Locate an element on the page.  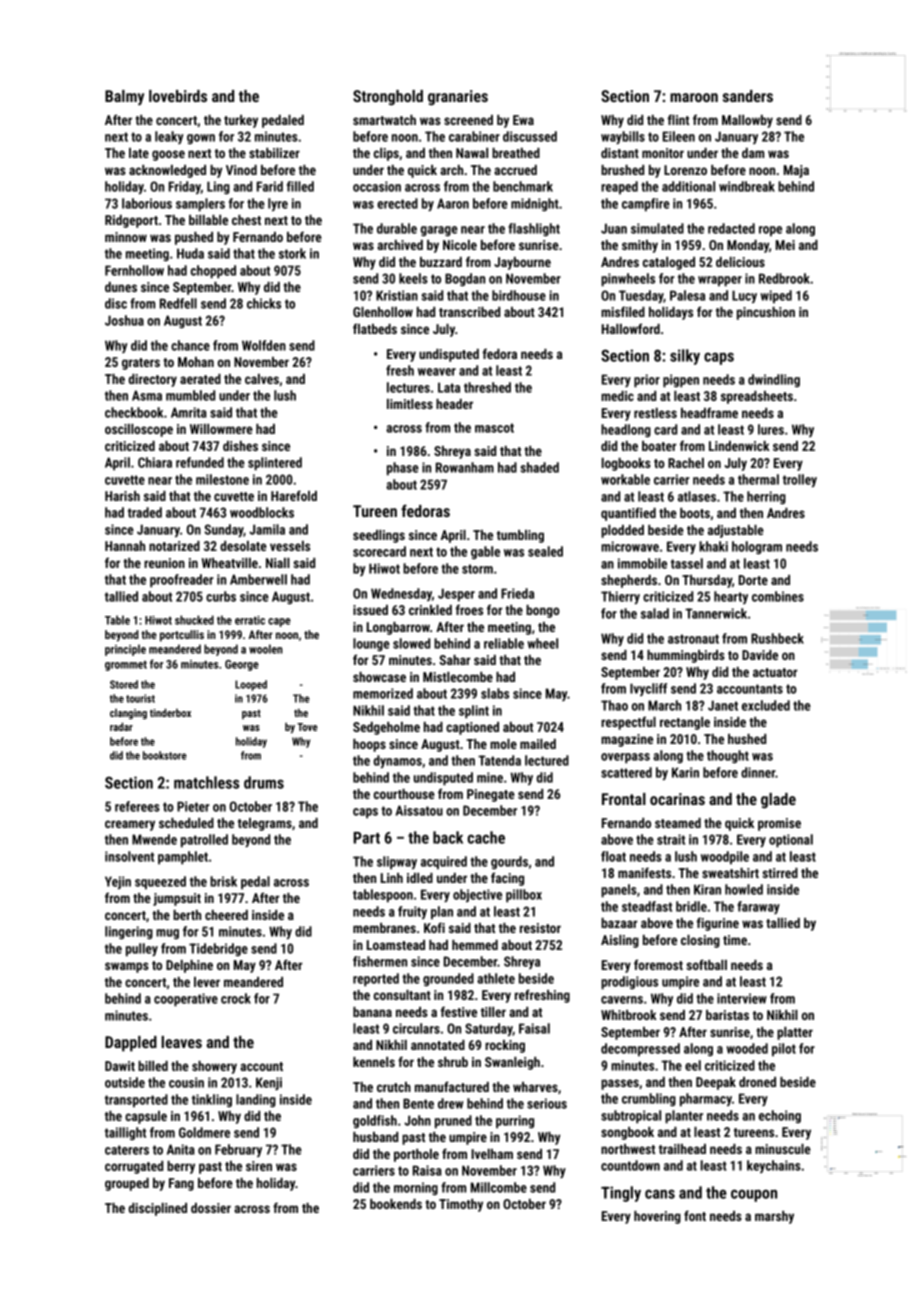
sanders is located at coordinates (748, 96).
